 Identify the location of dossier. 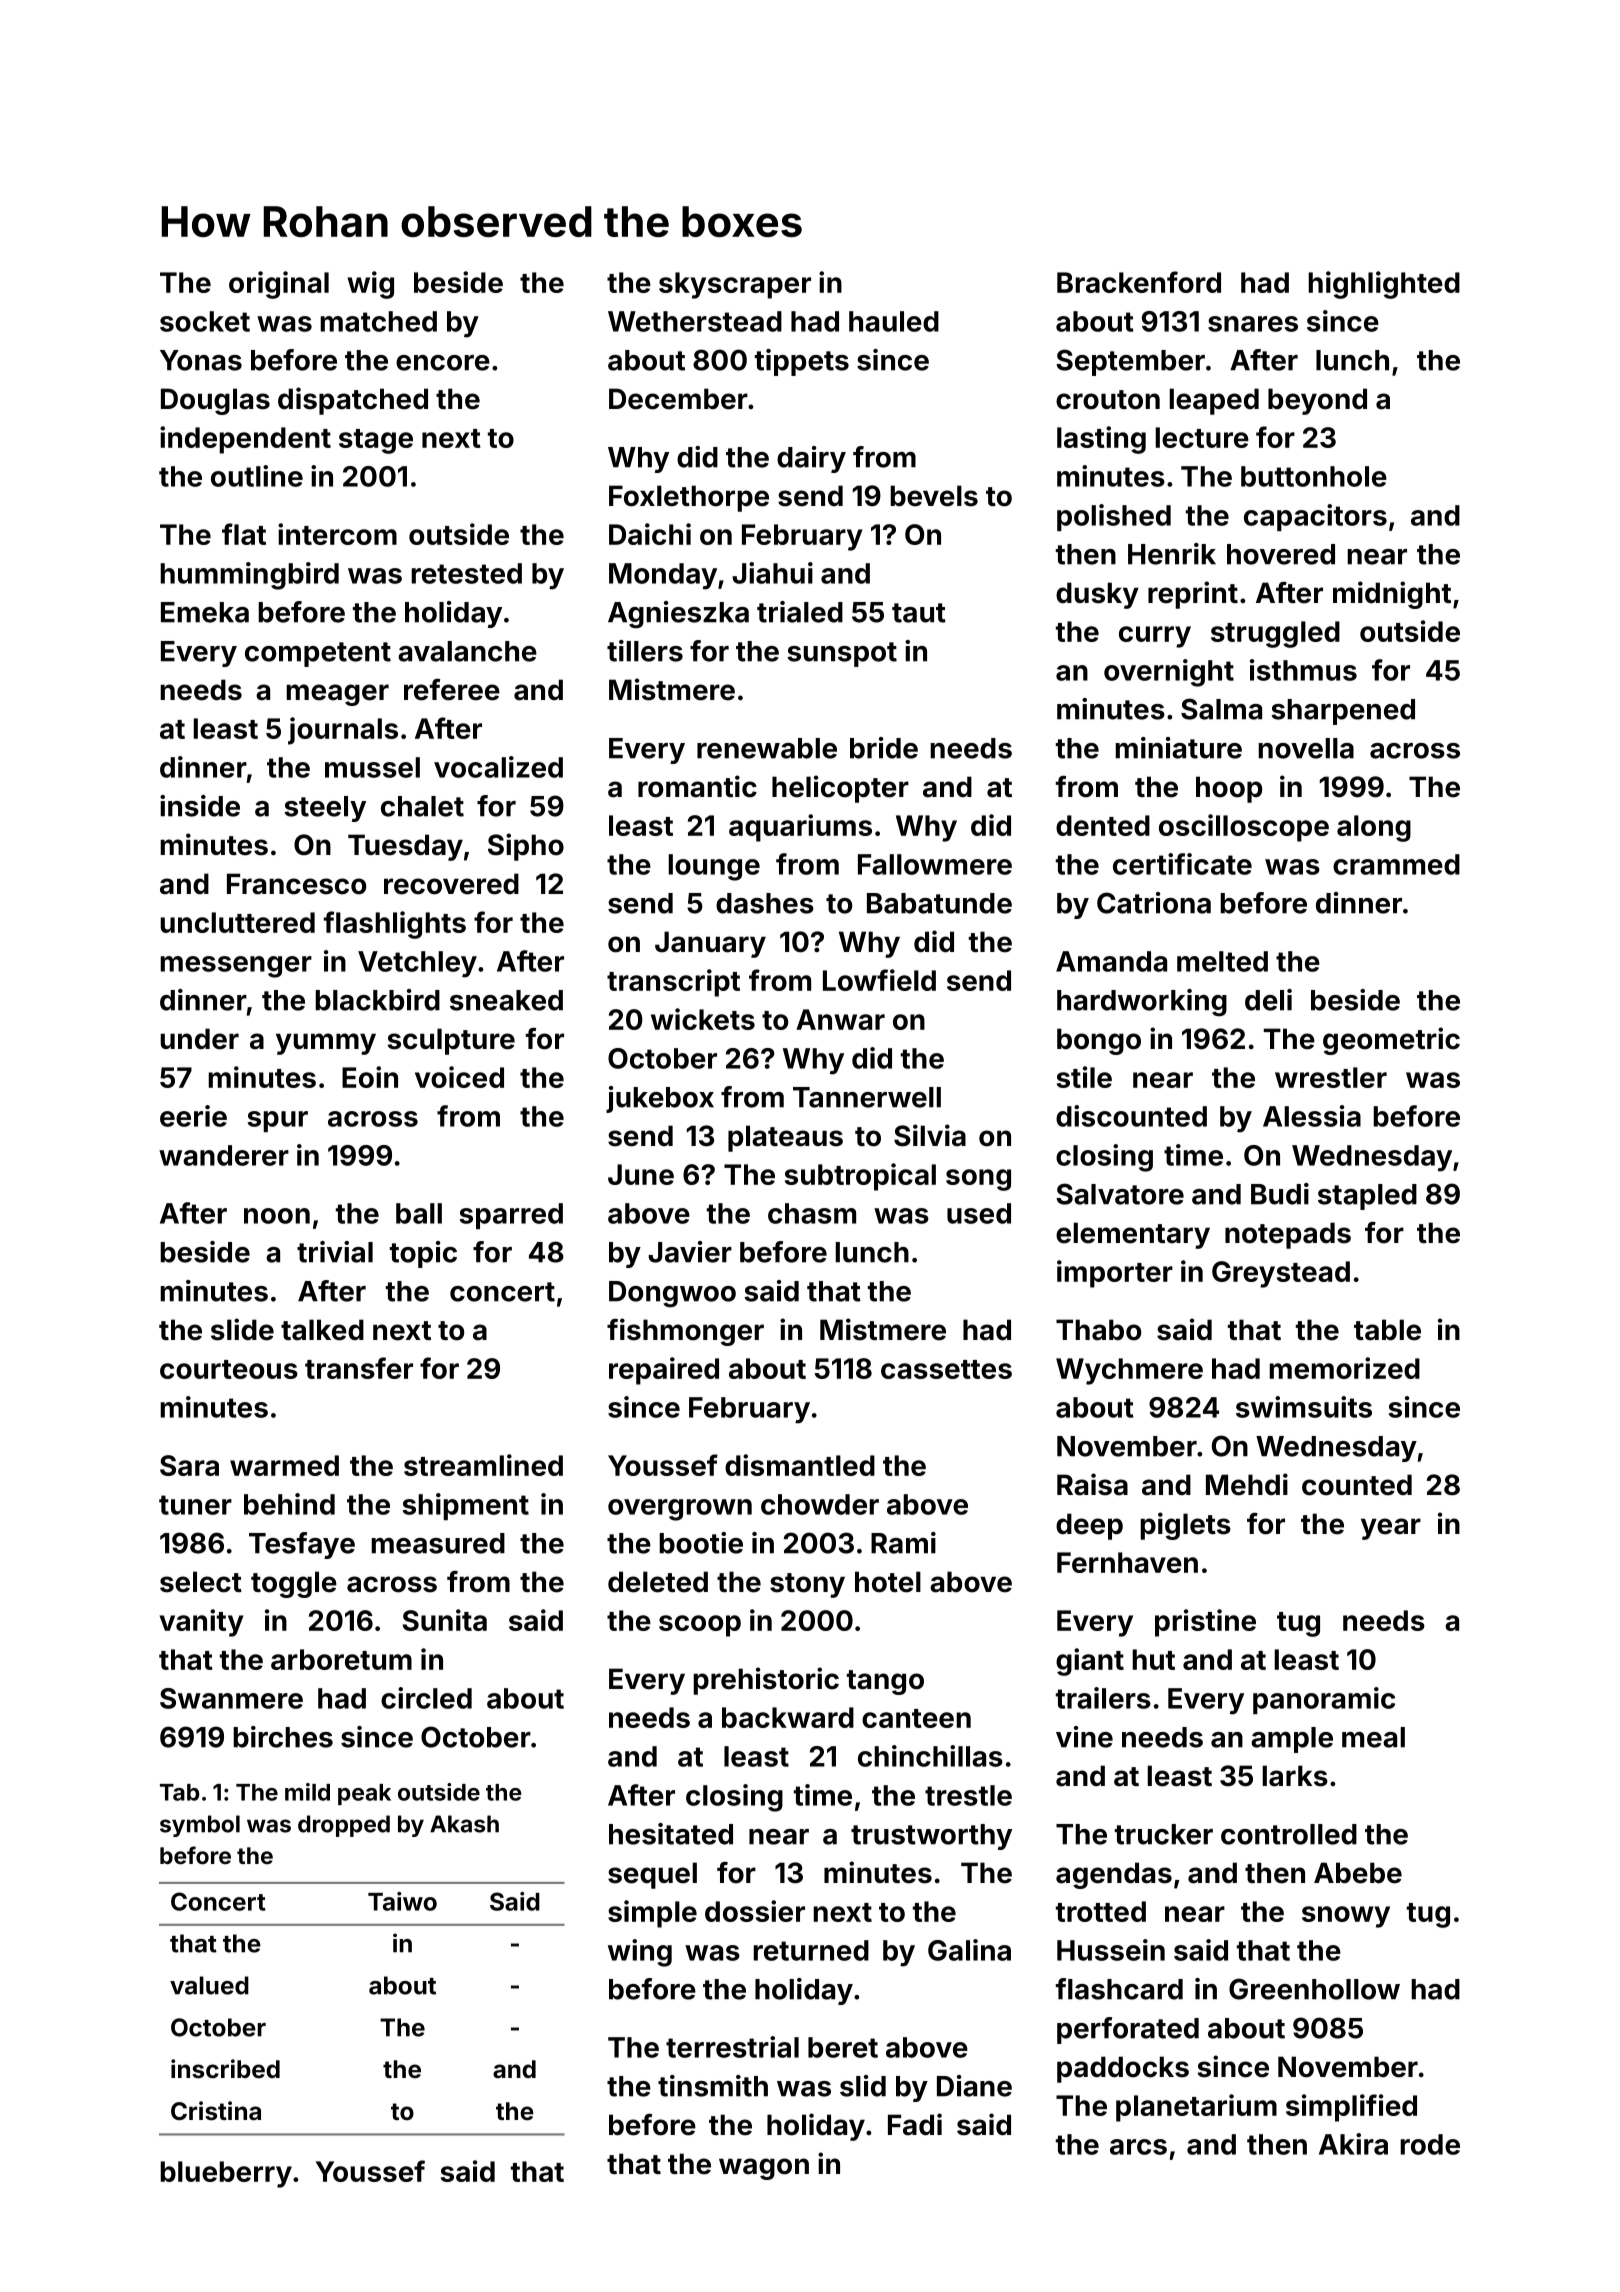
(755, 1911).
